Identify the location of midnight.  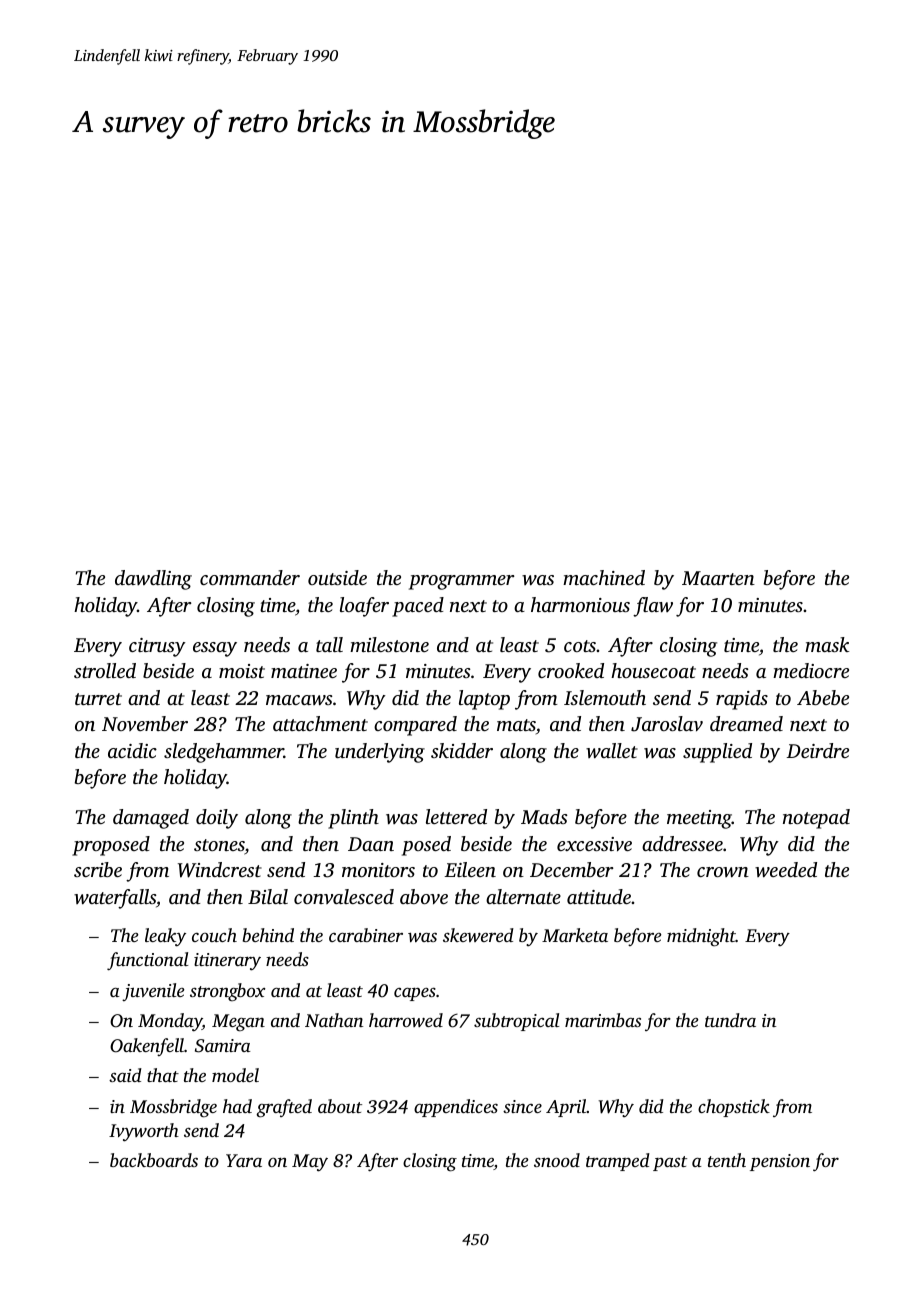
(701, 937).
